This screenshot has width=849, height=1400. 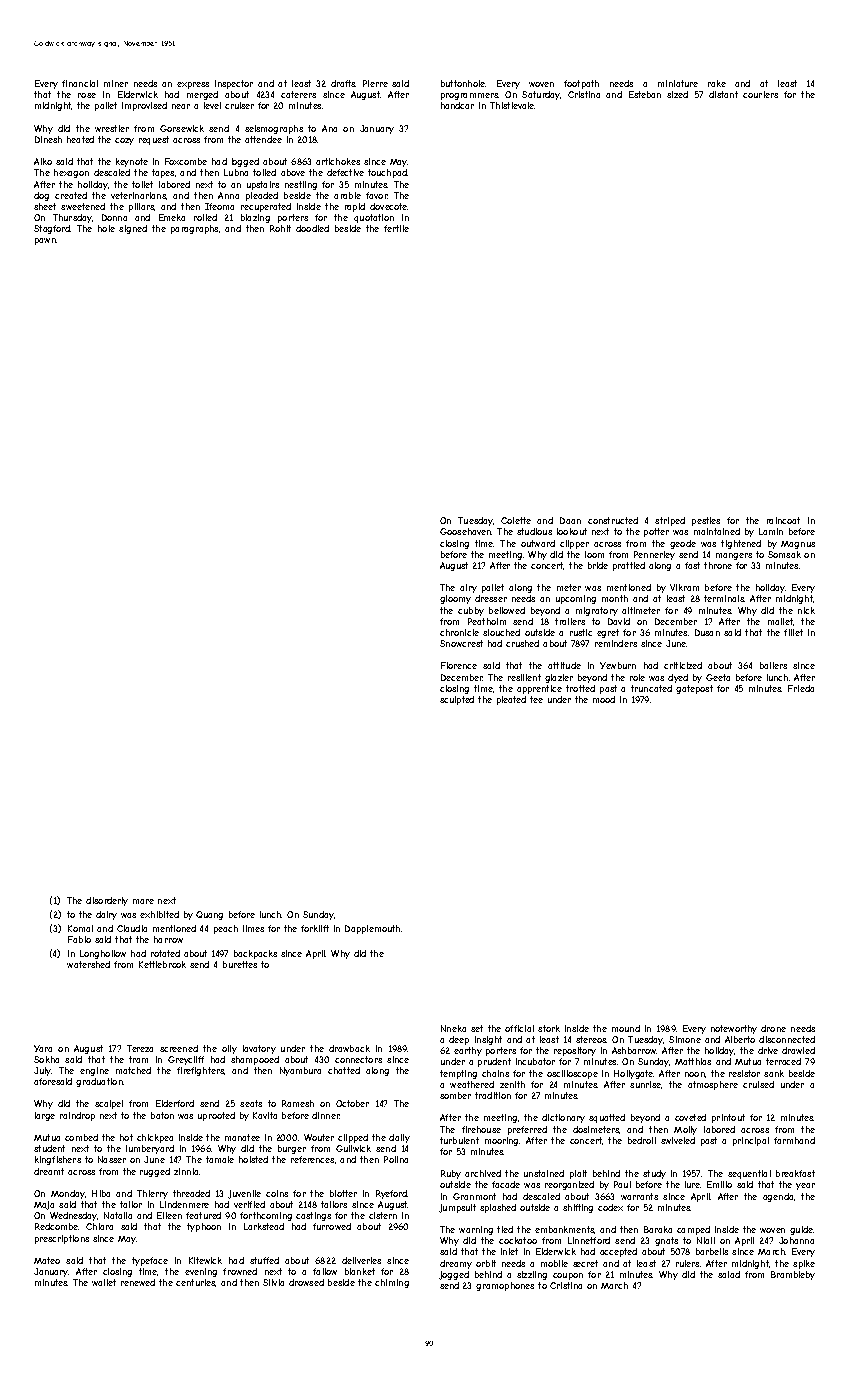 What do you see at coordinates (706, 521) in the screenshot?
I see `pestles` at bounding box center [706, 521].
